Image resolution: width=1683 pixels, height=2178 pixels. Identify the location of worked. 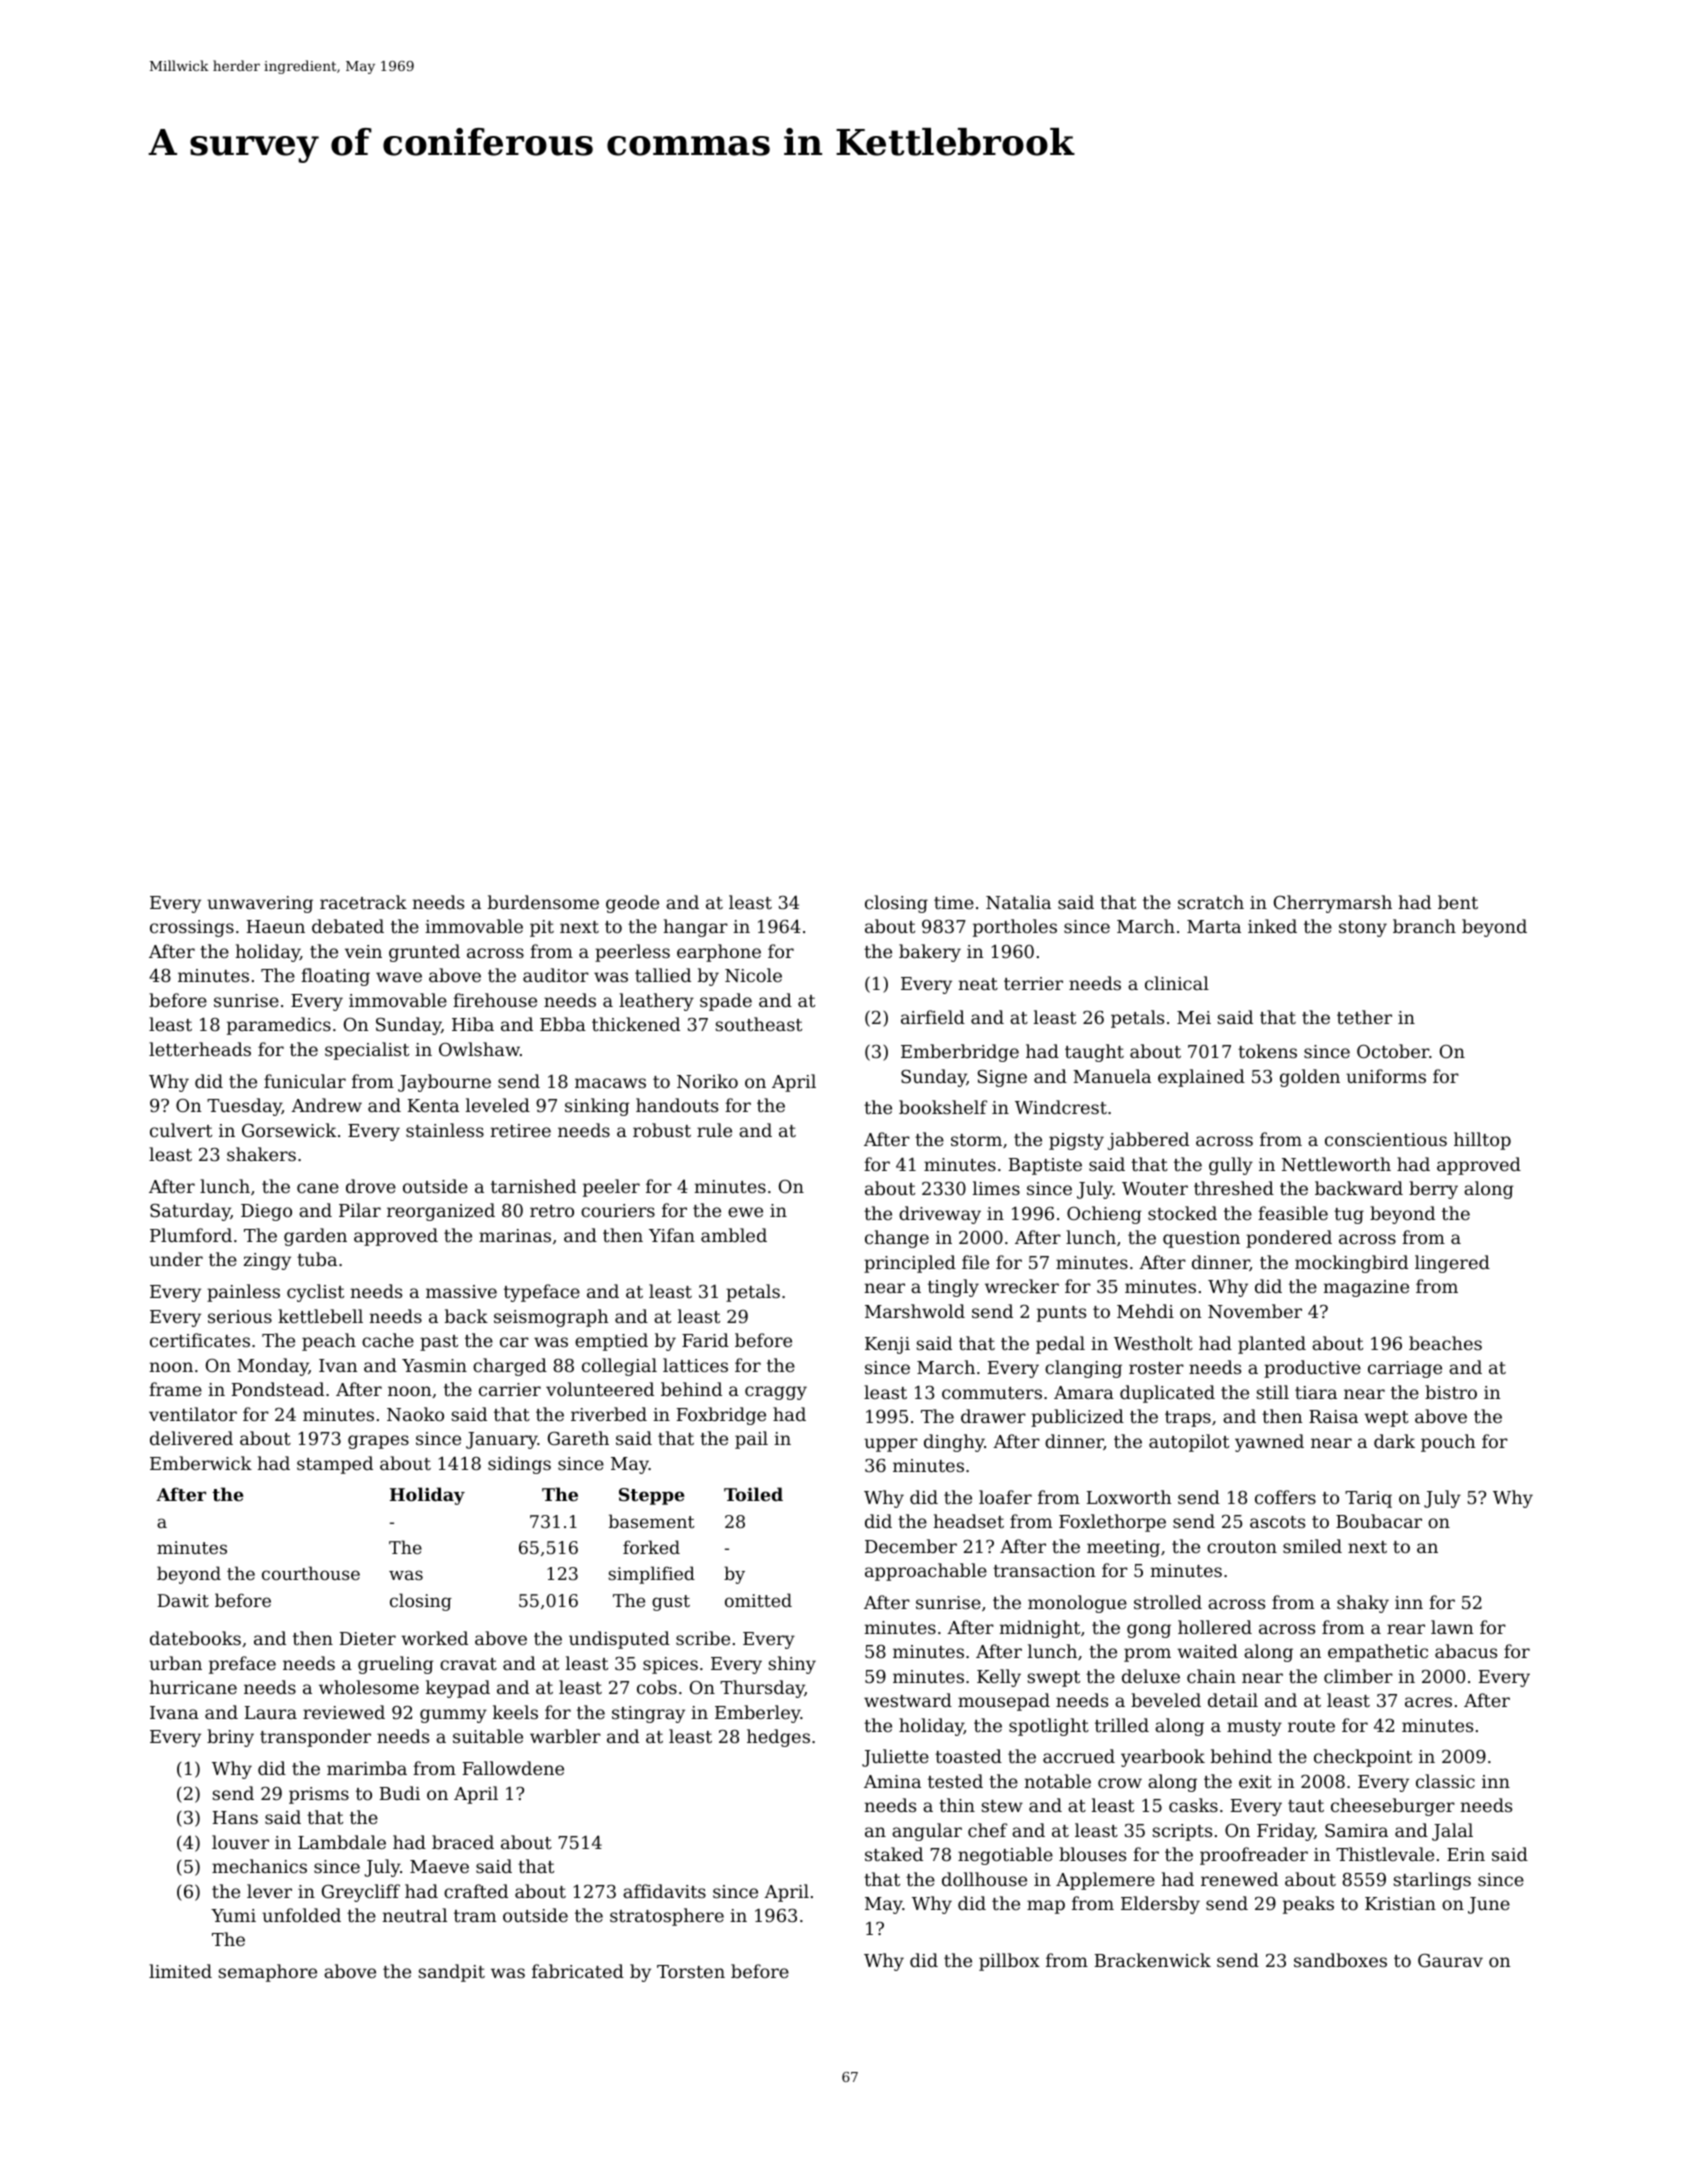
(434, 1638).
